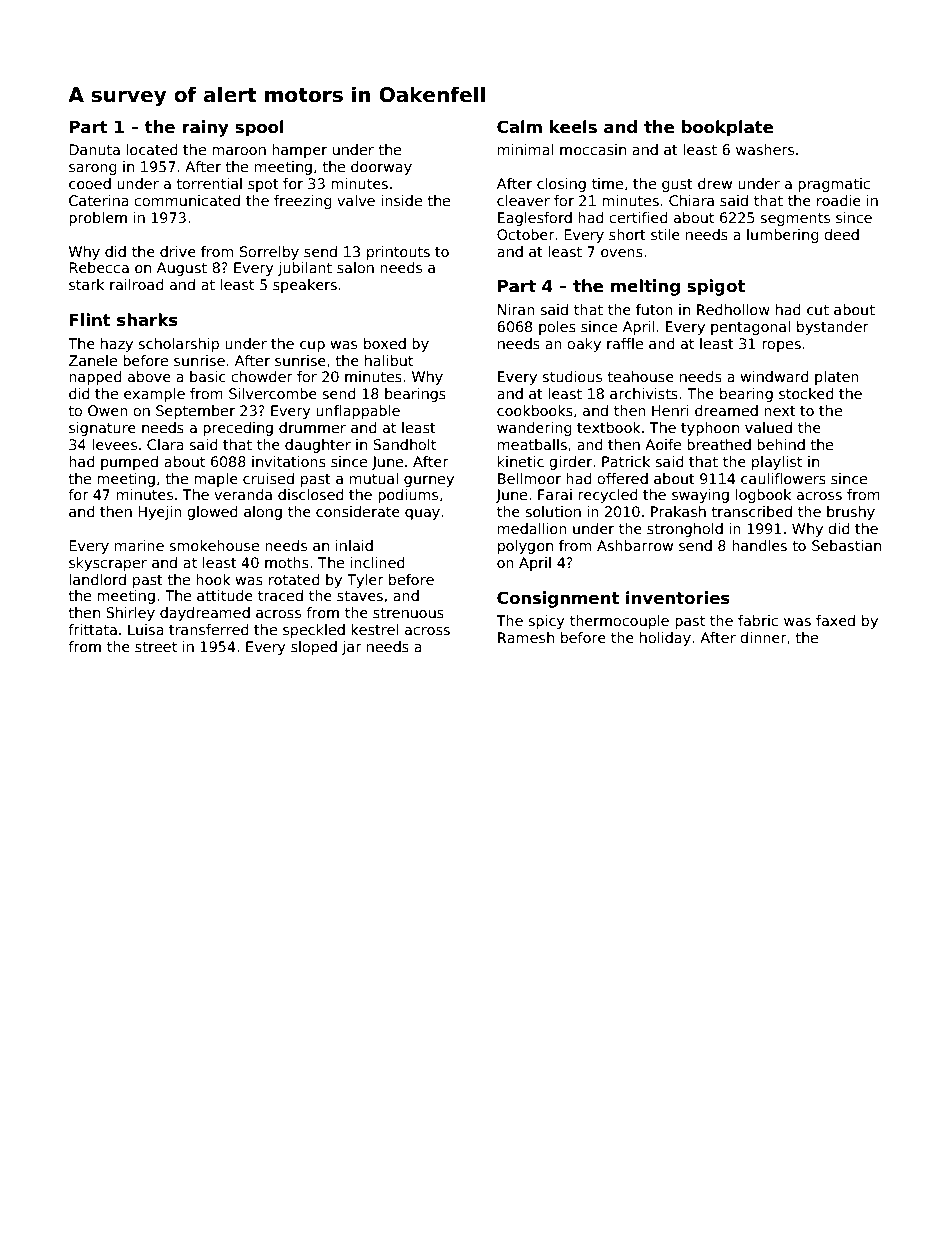 Image resolution: width=952 pixels, height=1233 pixels. What do you see at coordinates (303, 202) in the screenshot?
I see `freezing` at bounding box center [303, 202].
